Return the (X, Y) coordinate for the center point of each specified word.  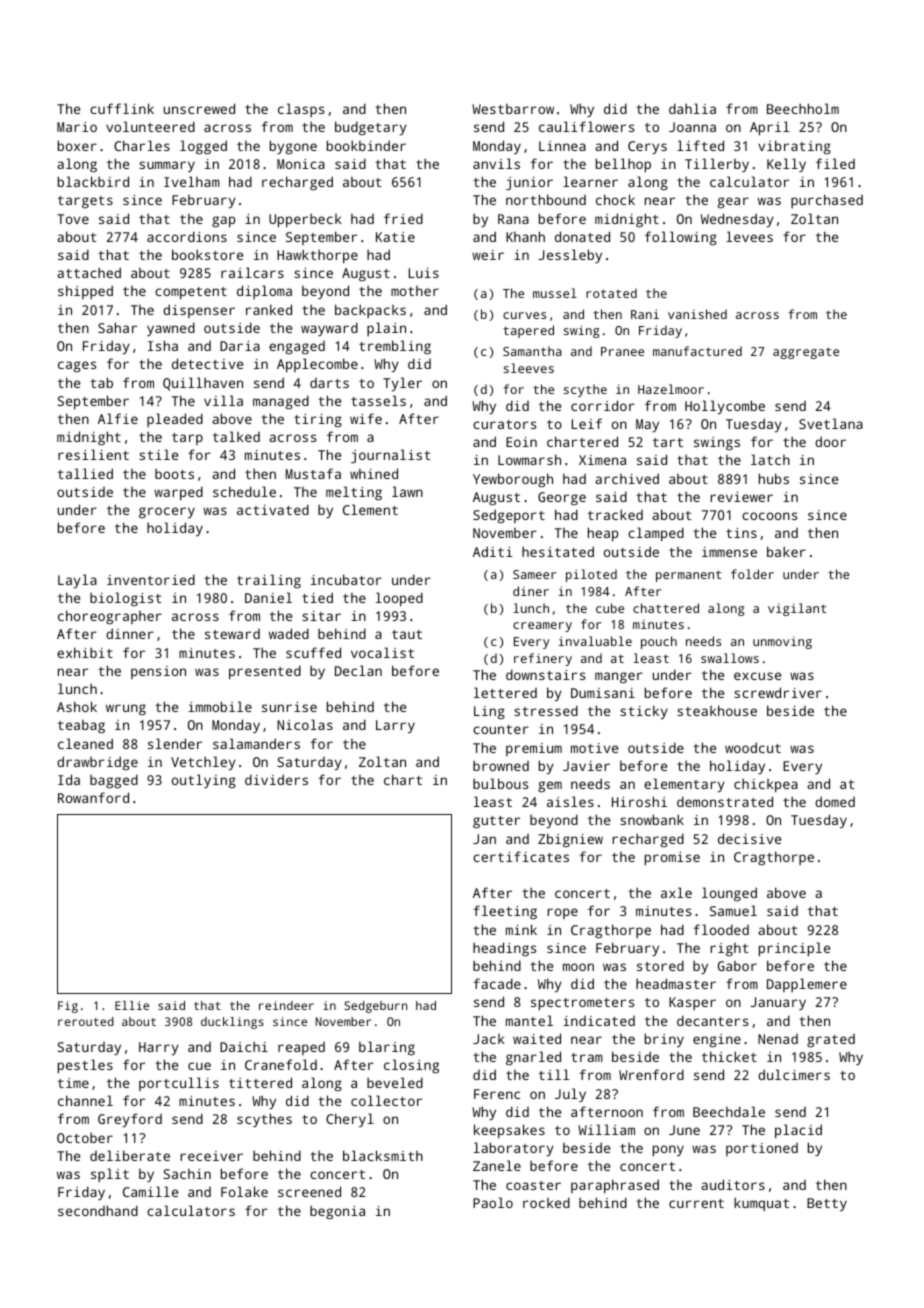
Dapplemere (807, 985)
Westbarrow (513, 109)
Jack (489, 1039)
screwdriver (778, 692)
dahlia (692, 108)
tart (668, 442)
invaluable (595, 641)
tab (101, 382)
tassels (378, 400)
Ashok (77, 706)
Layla (77, 581)
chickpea (766, 785)
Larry (395, 726)
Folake (244, 1191)
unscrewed (199, 108)
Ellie (132, 1005)
